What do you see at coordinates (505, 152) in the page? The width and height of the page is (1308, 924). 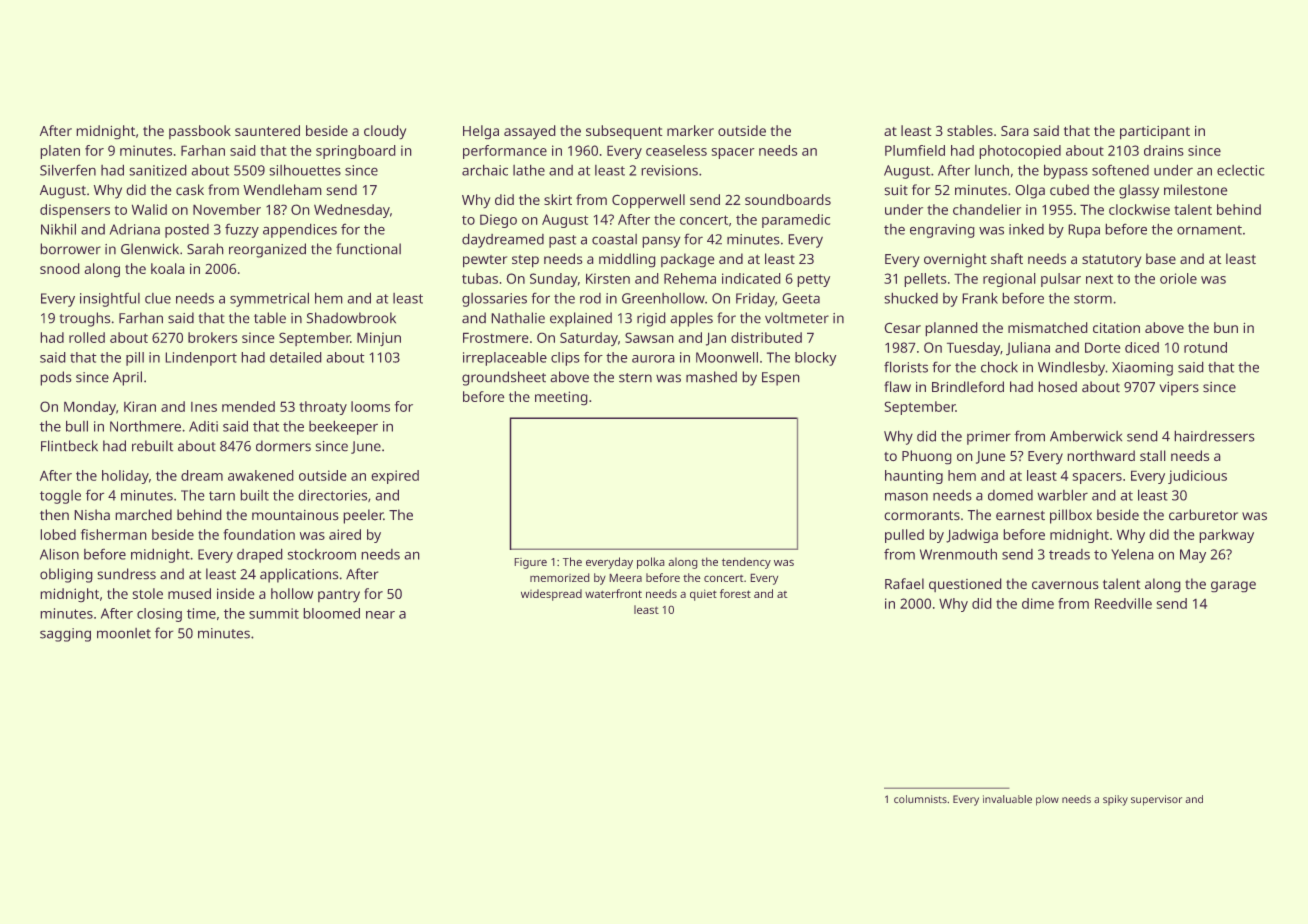 I see `performance` at bounding box center [505, 152].
